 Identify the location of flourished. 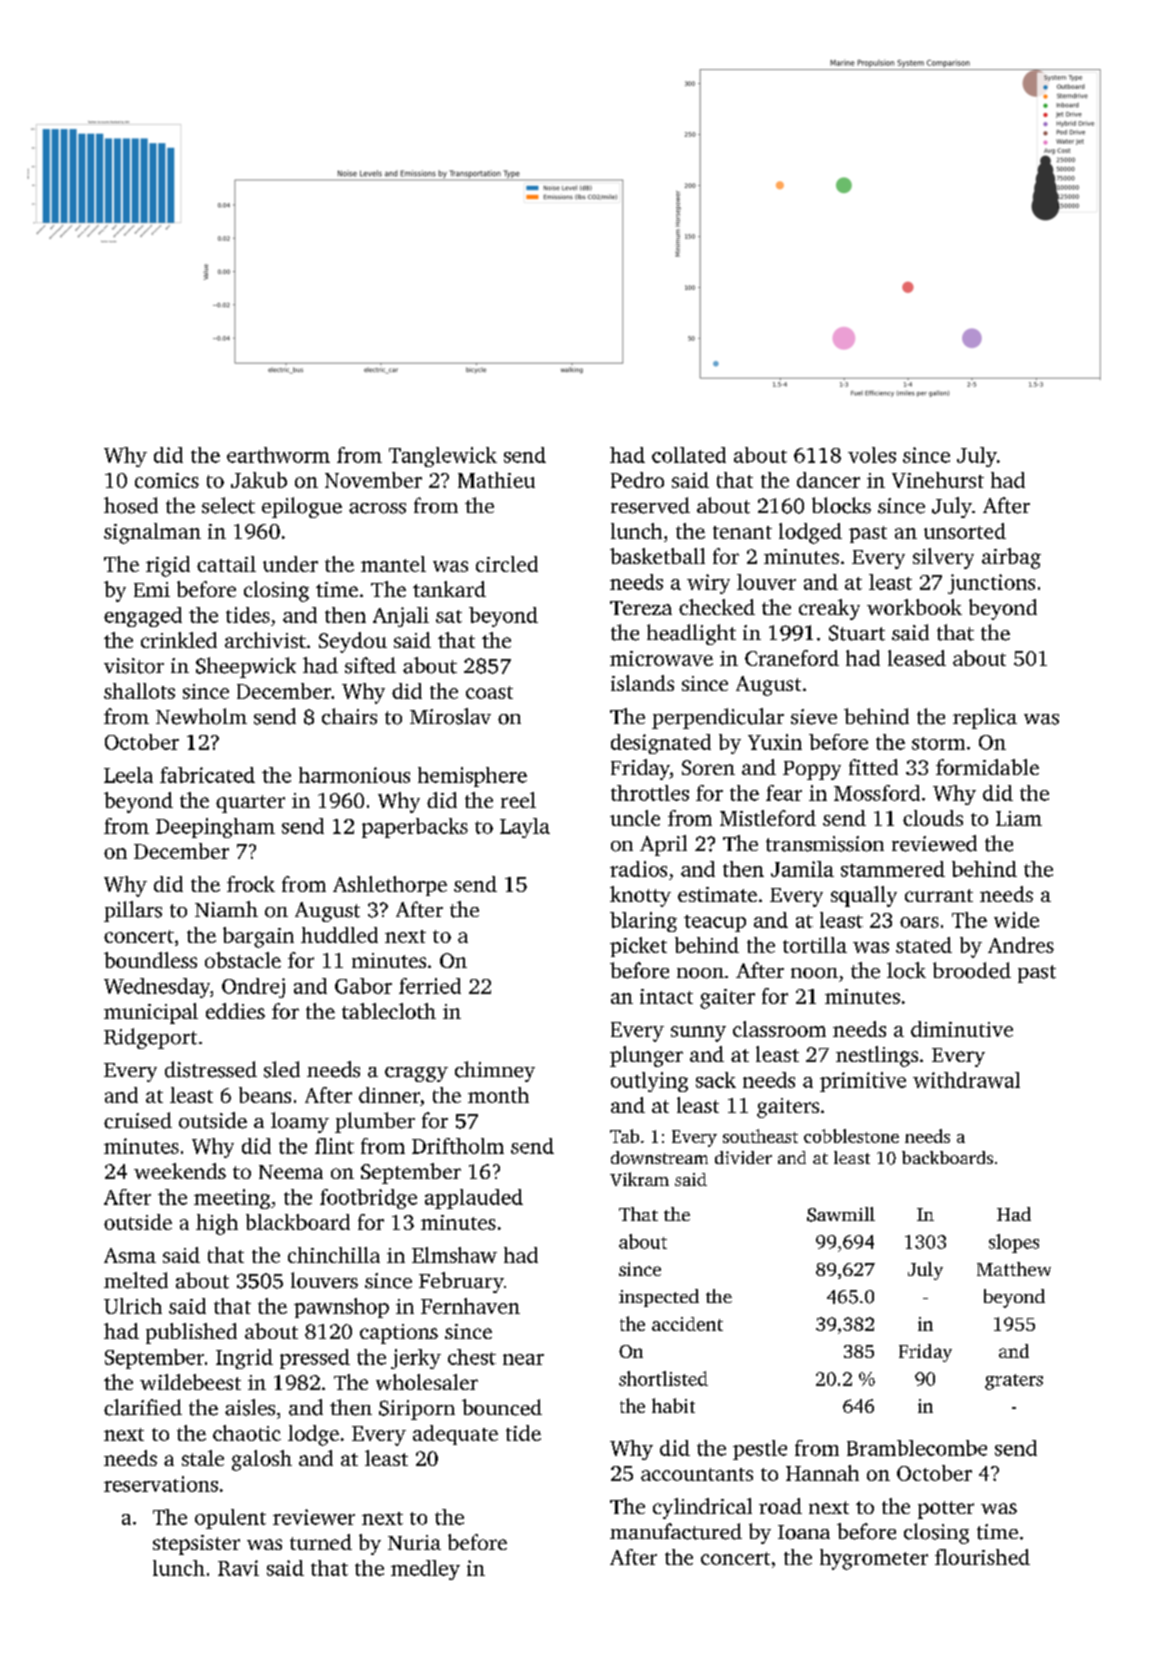
(982, 1557).
